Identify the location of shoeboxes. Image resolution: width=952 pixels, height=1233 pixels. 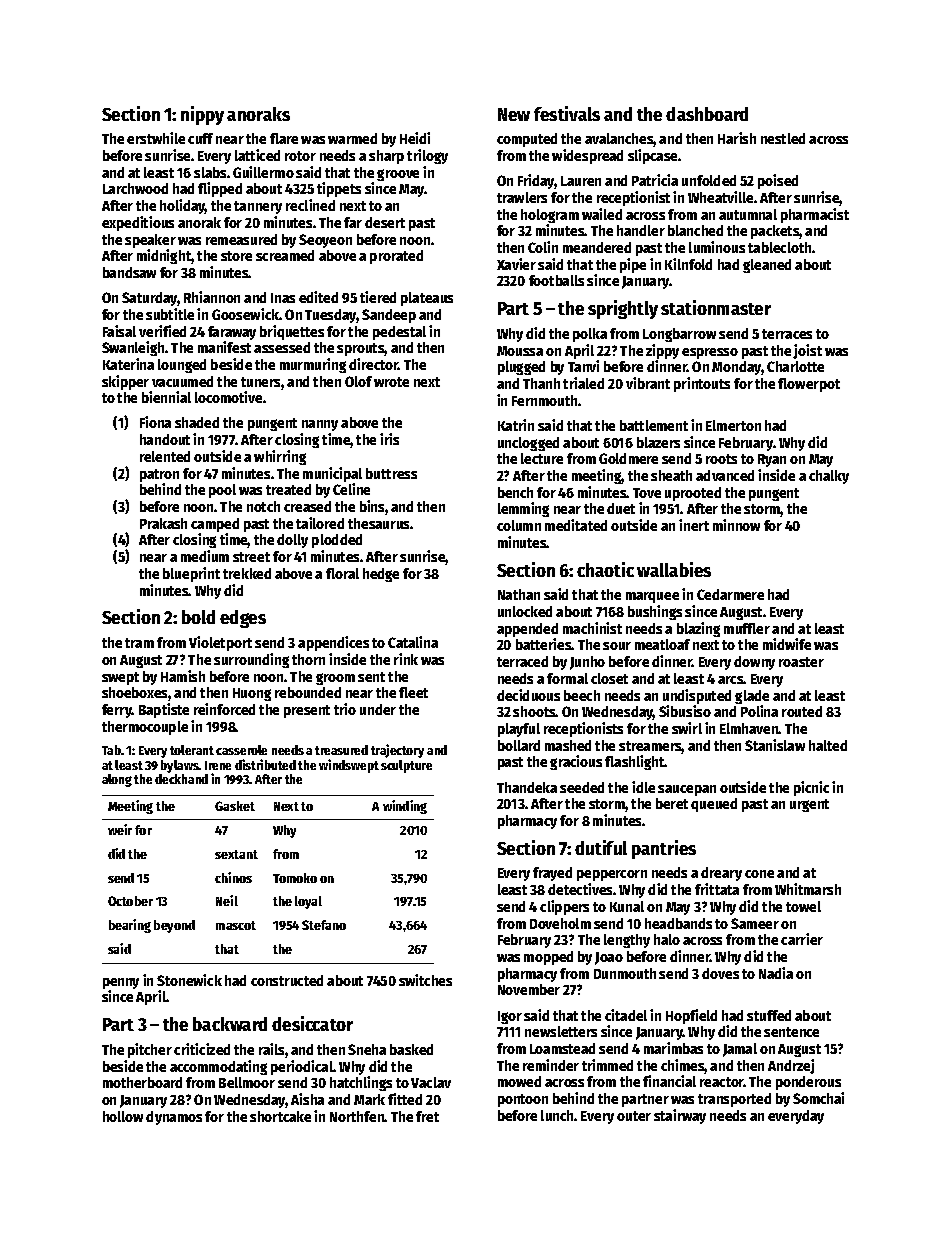
(135, 694).
